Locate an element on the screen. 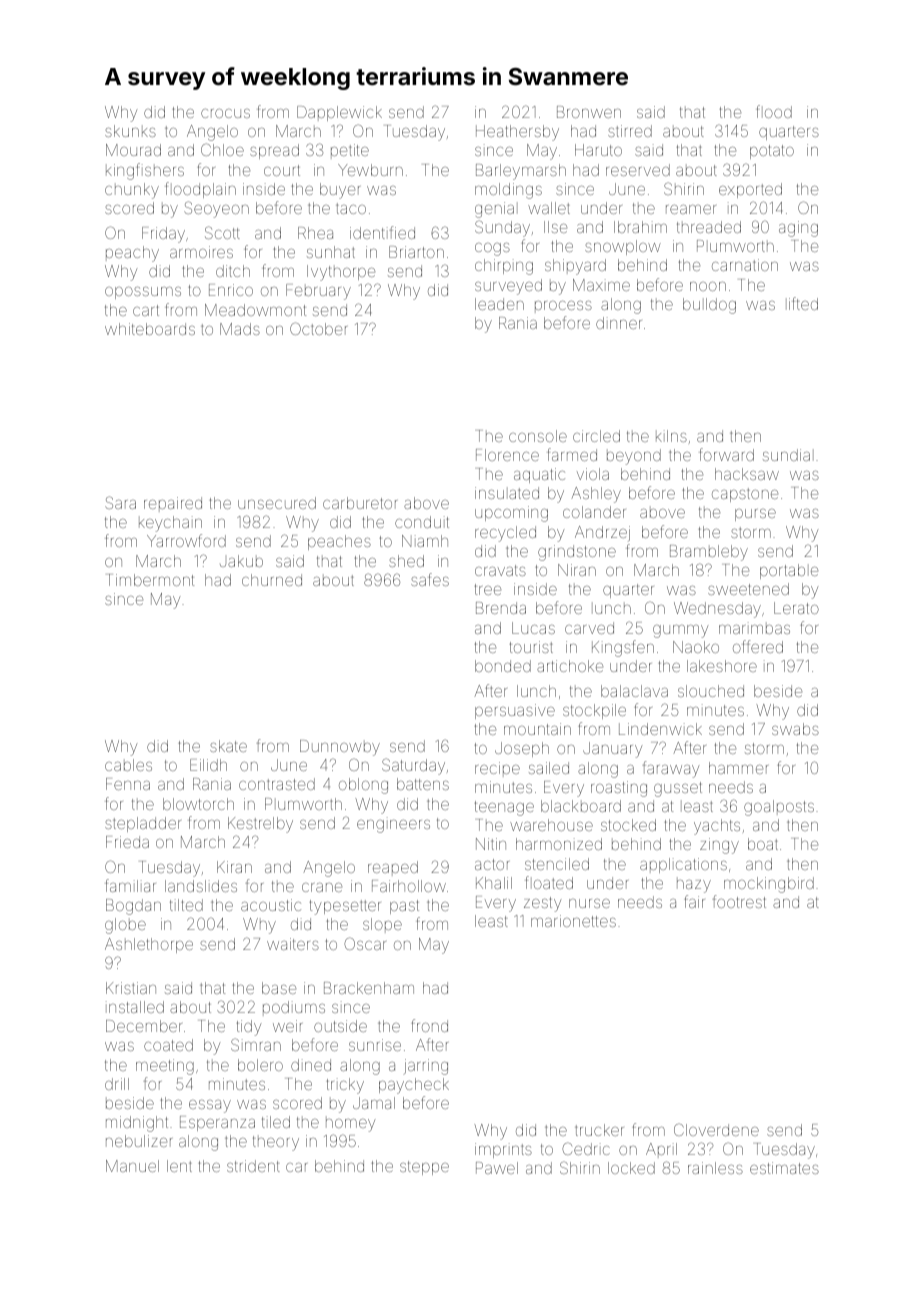  unsecured is located at coordinates (277, 503).
